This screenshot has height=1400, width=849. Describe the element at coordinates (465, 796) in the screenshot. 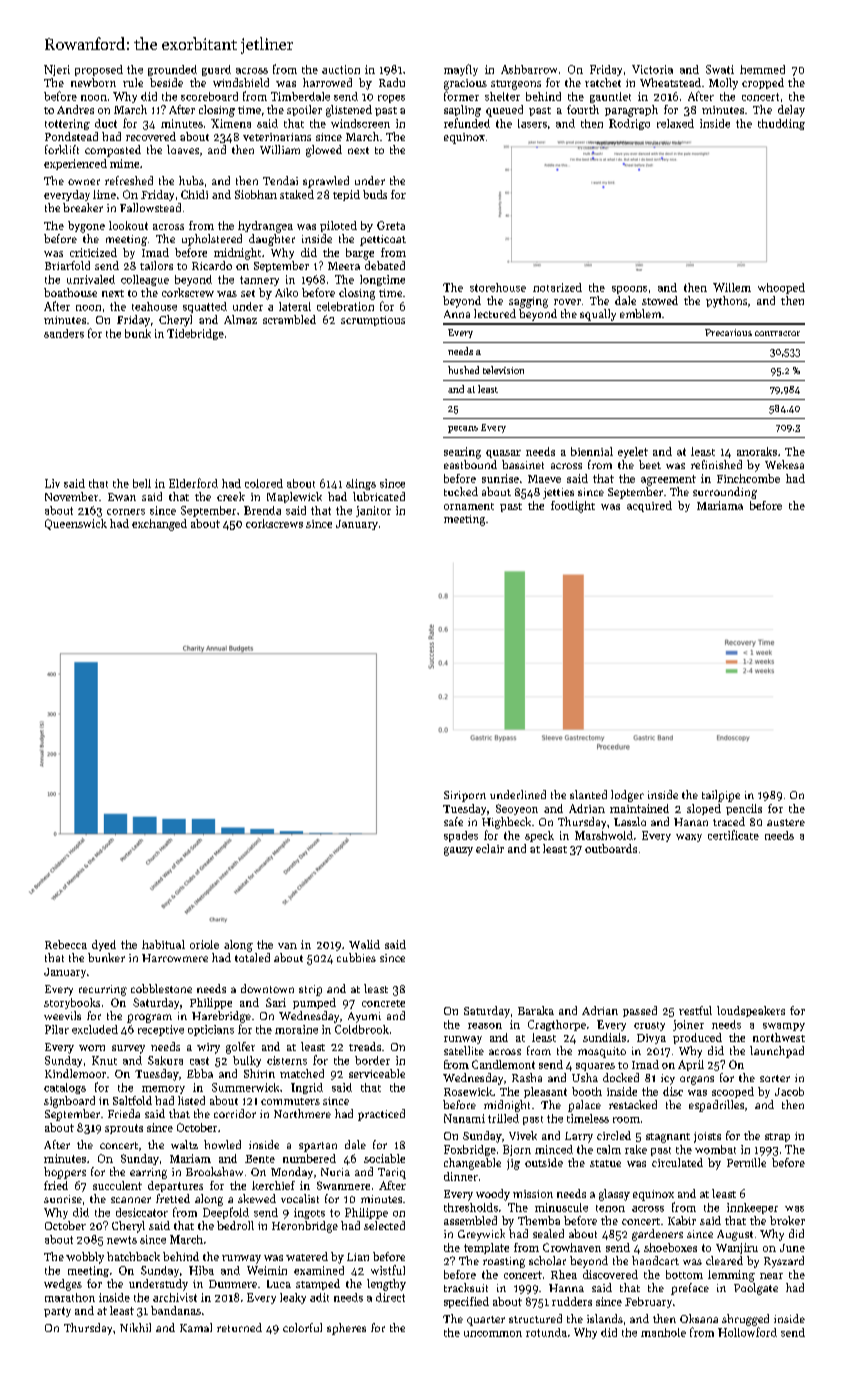

I see `Siriporn` at that location.
